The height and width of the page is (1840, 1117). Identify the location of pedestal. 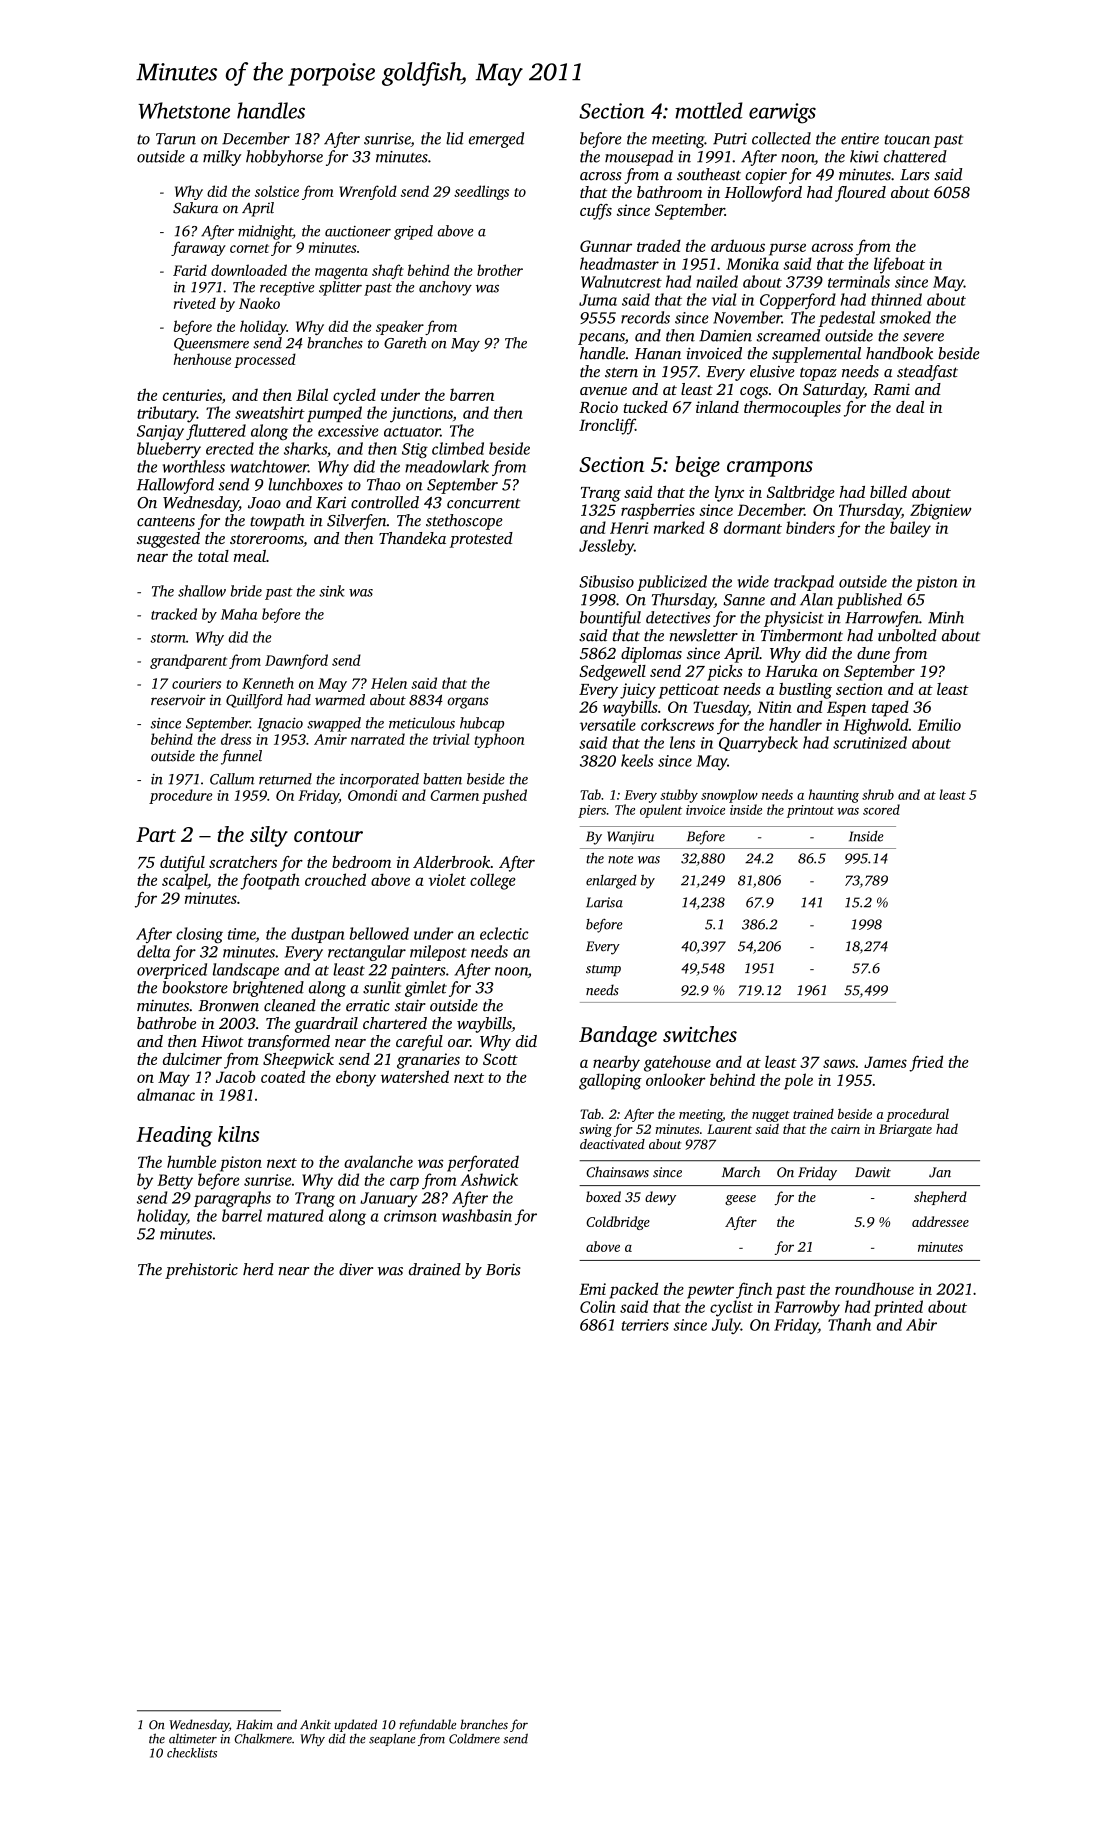
(847, 319).
